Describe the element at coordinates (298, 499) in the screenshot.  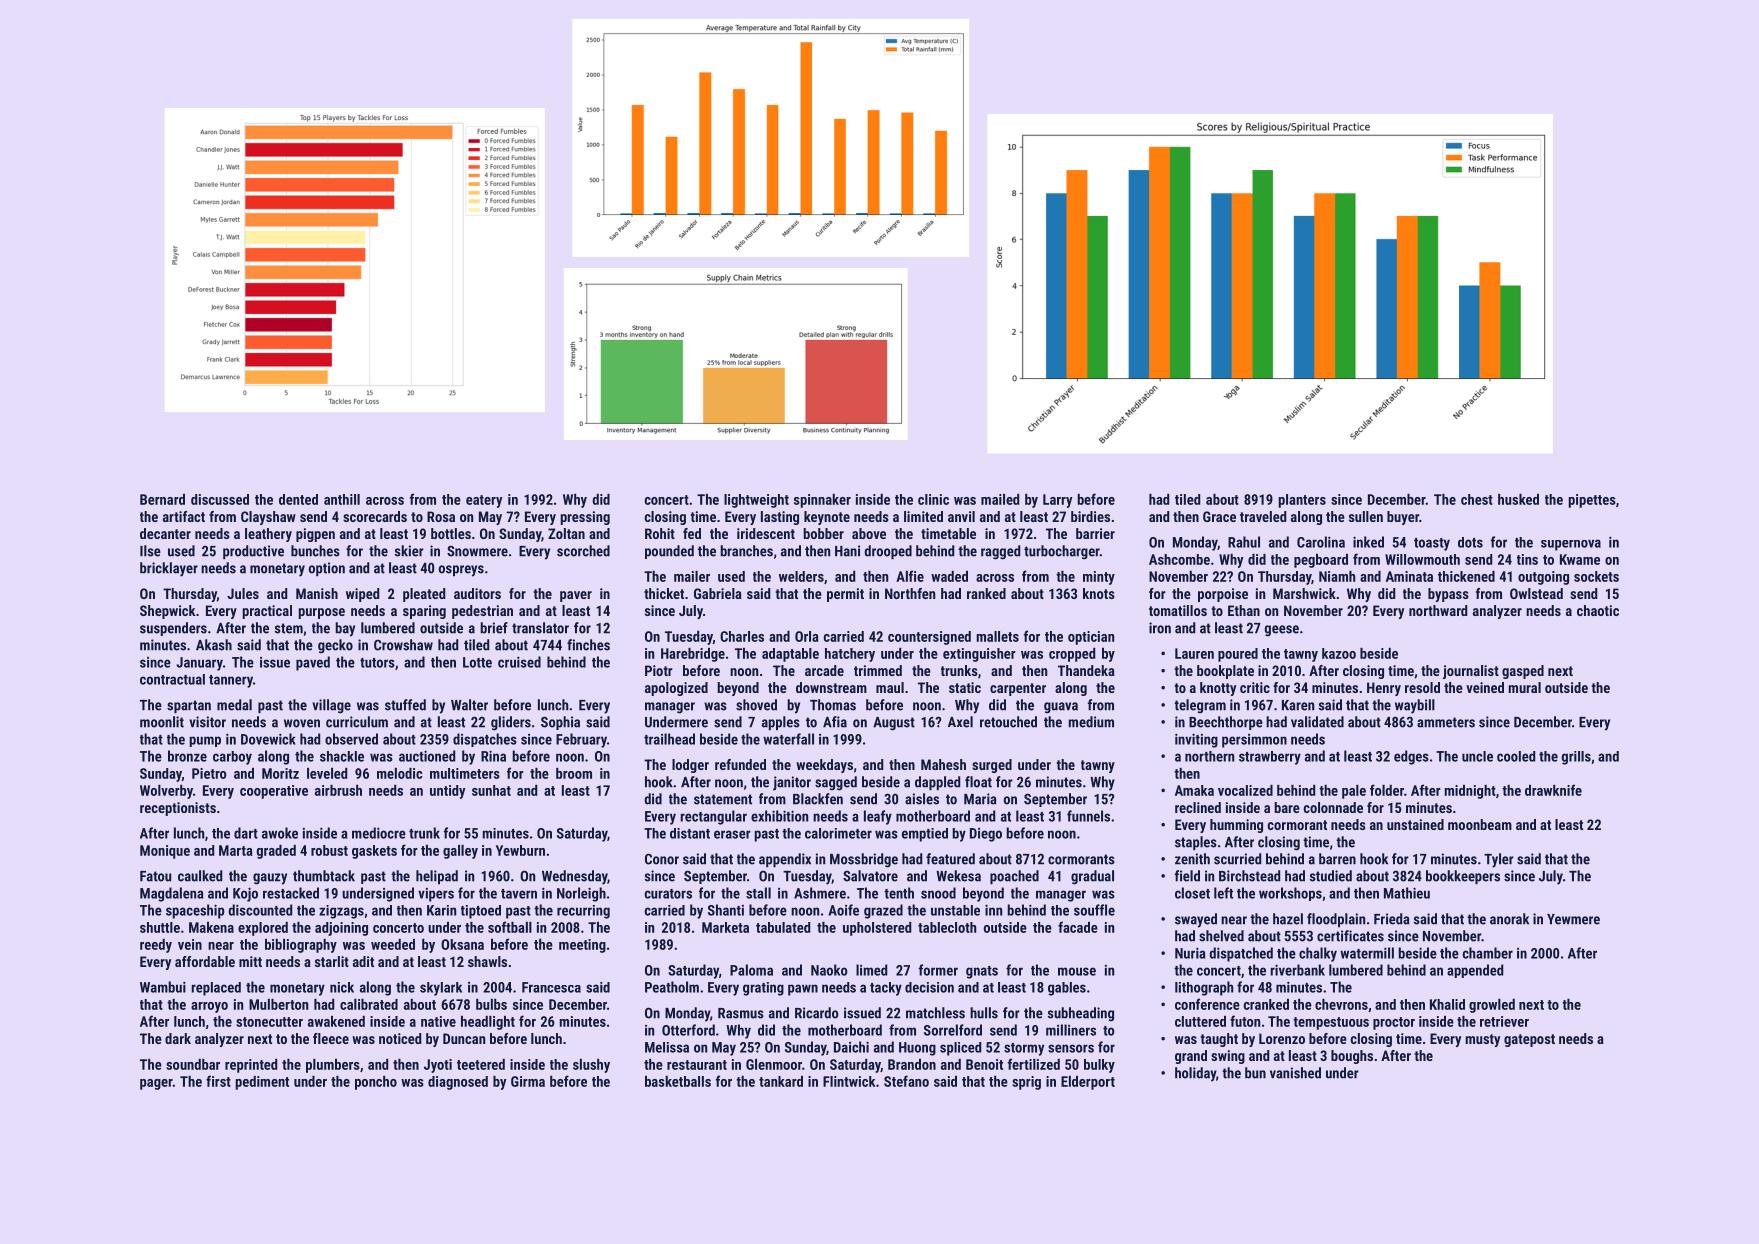
I see `dented` at that location.
